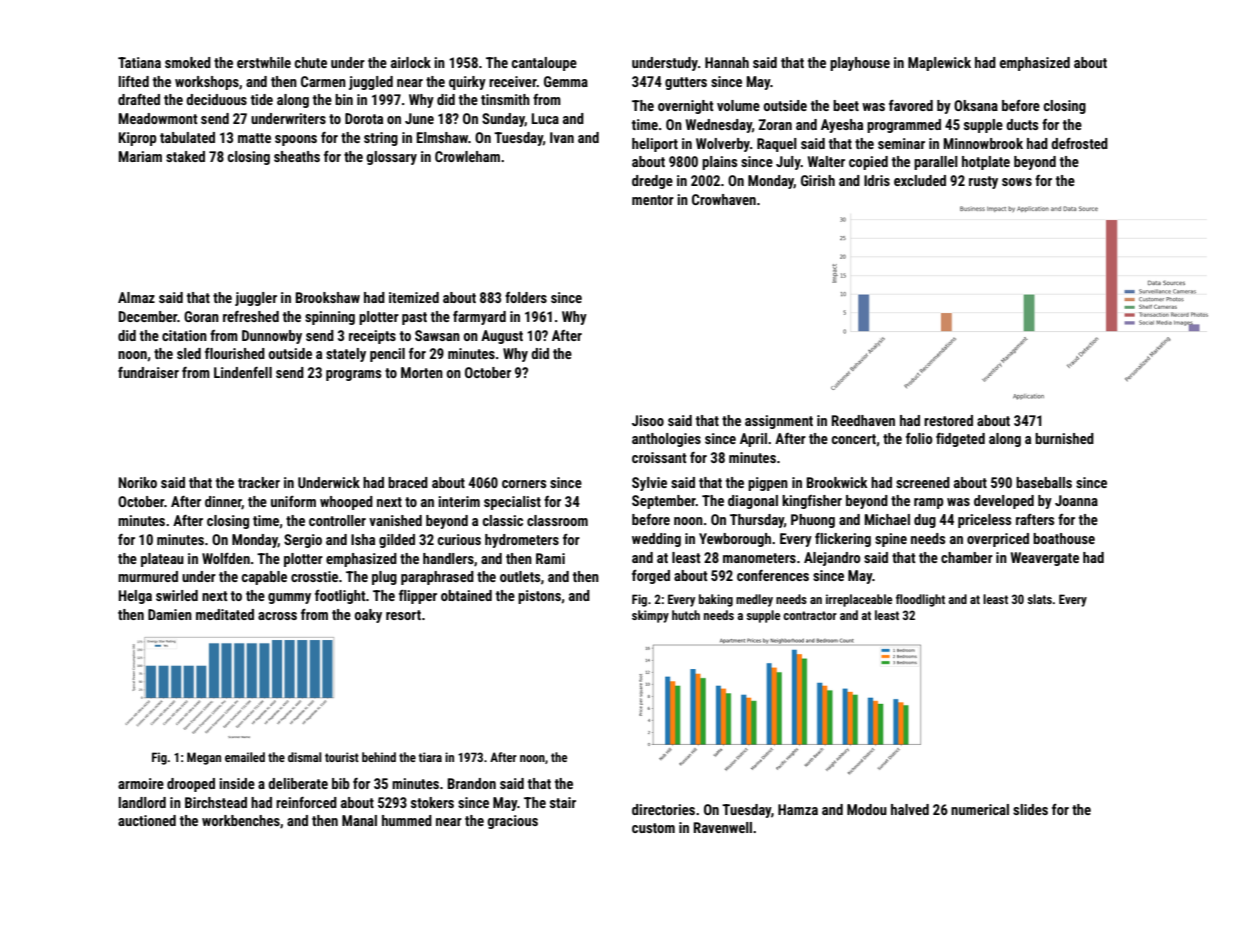 Image resolution: width=1233 pixels, height=952 pixels. I want to click on anthologies, so click(666, 440).
